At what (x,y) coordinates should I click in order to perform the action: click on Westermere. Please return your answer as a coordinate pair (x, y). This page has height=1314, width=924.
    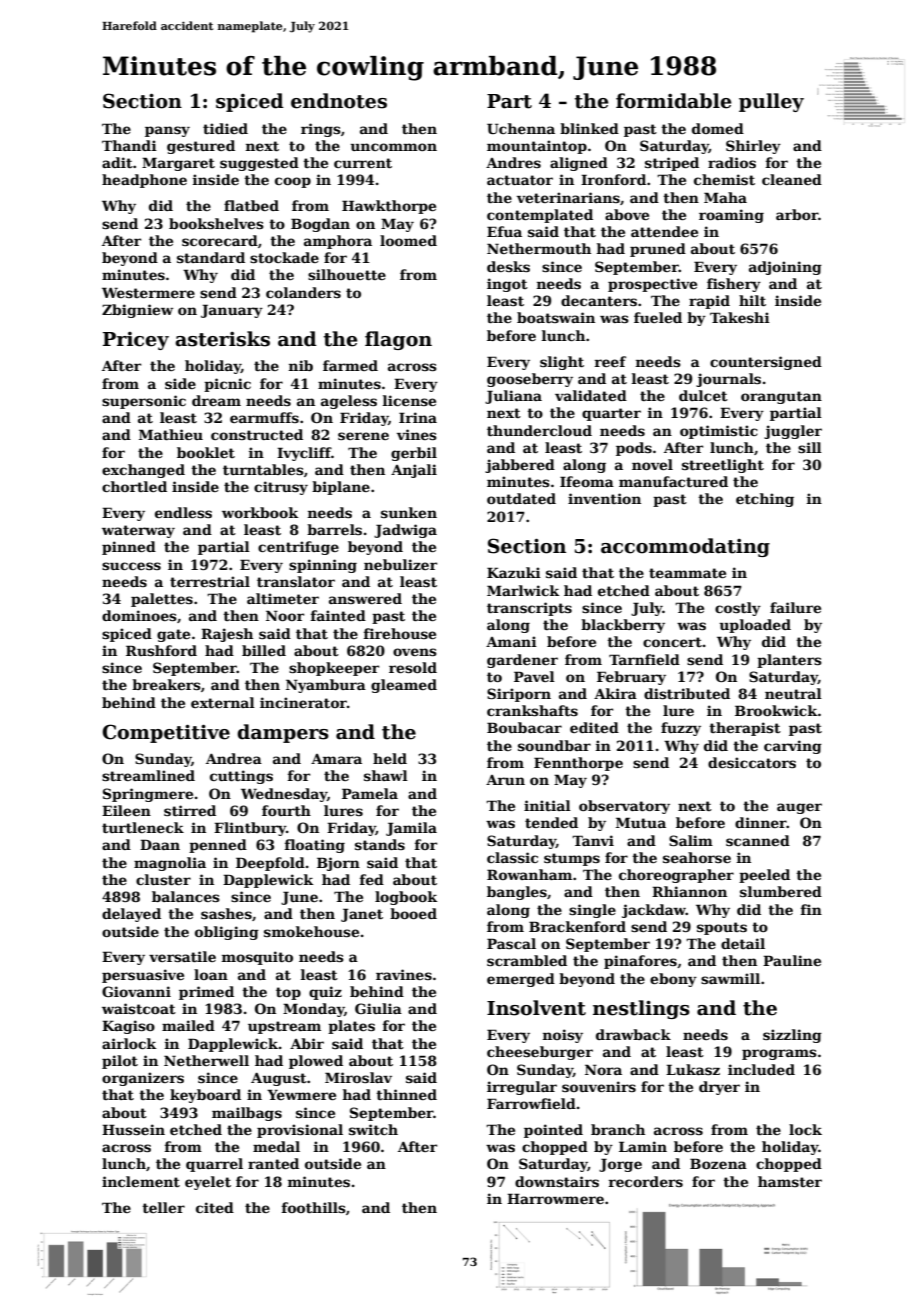
    Looking at the image, I should click on (148, 292).
